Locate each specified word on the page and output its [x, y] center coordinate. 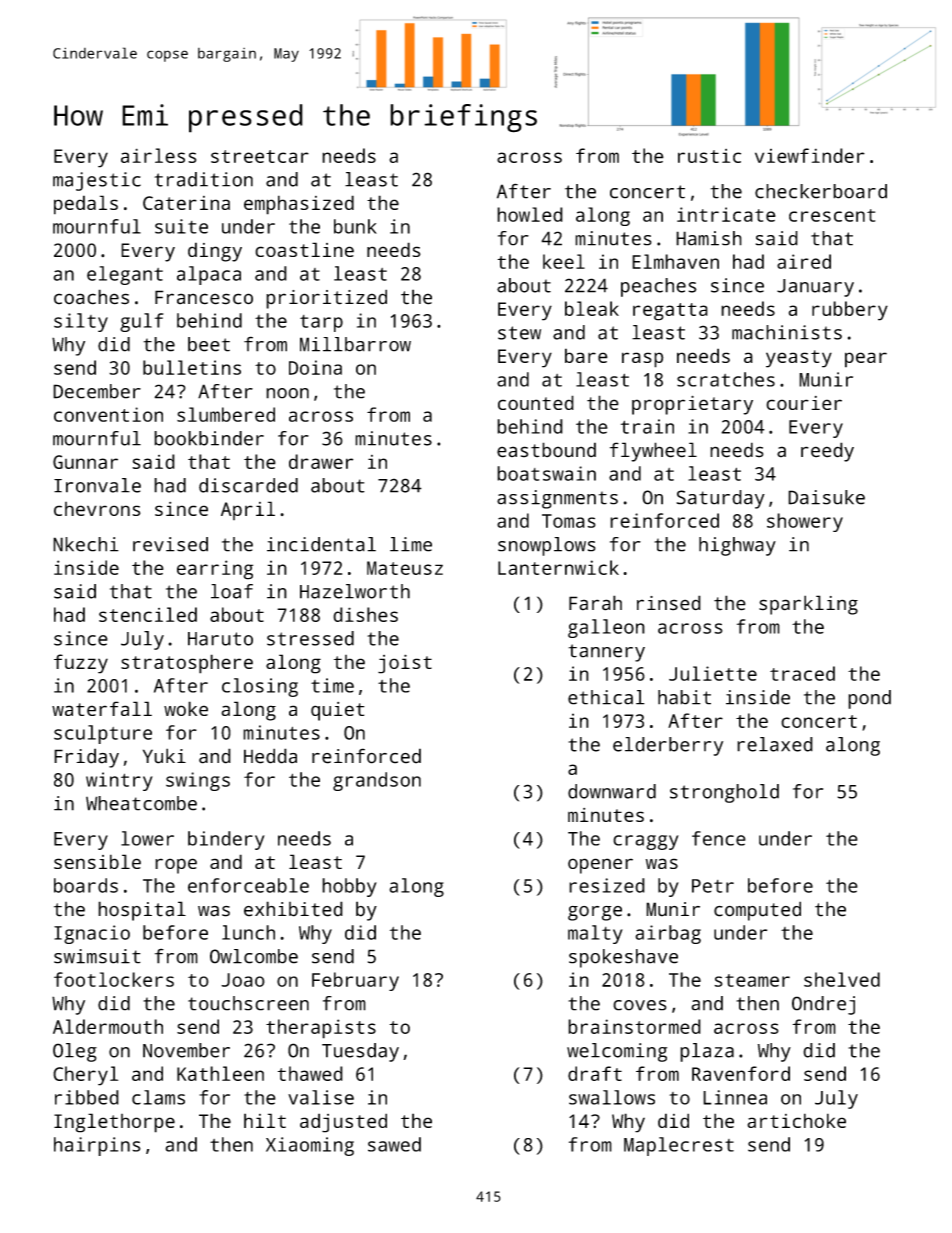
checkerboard [821, 191]
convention [108, 414]
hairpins [97, 1146]
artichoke [796, 1120]
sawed [394, 1144]
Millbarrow [355, 344]
